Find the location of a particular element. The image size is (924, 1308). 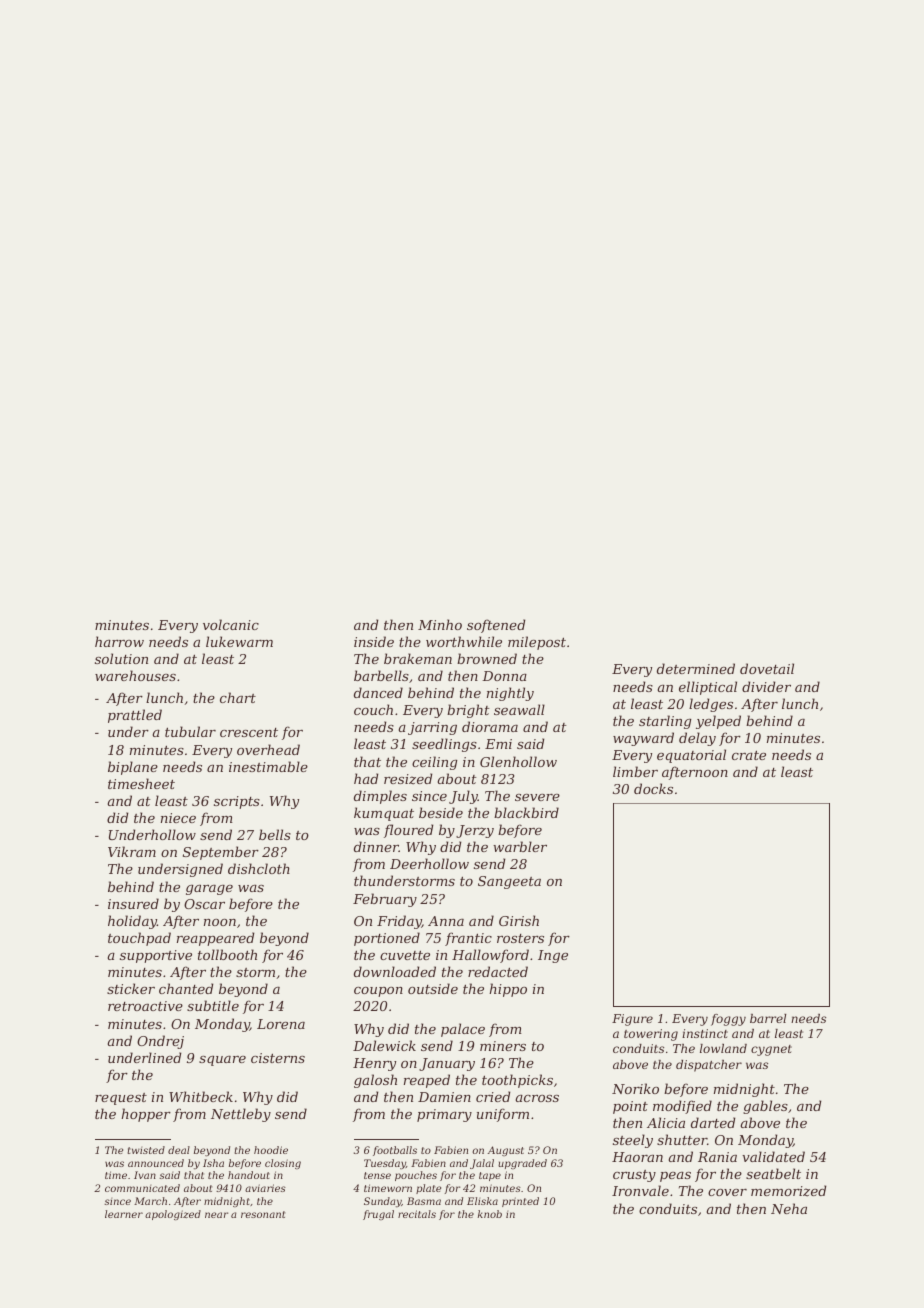

Inge is located at coordinates (553, 956).
